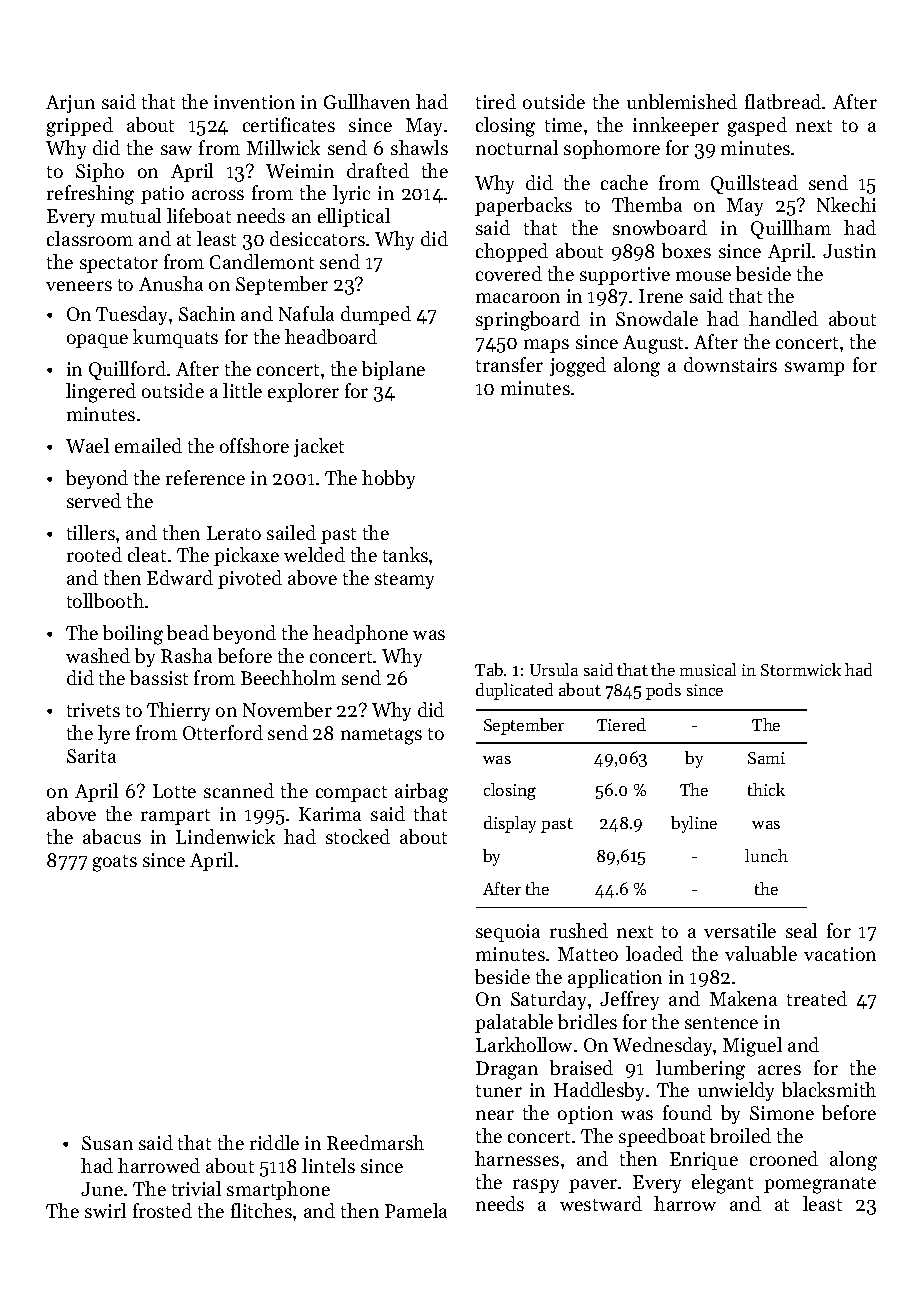  I want to click on Gullhaven, so click(367, 101).
